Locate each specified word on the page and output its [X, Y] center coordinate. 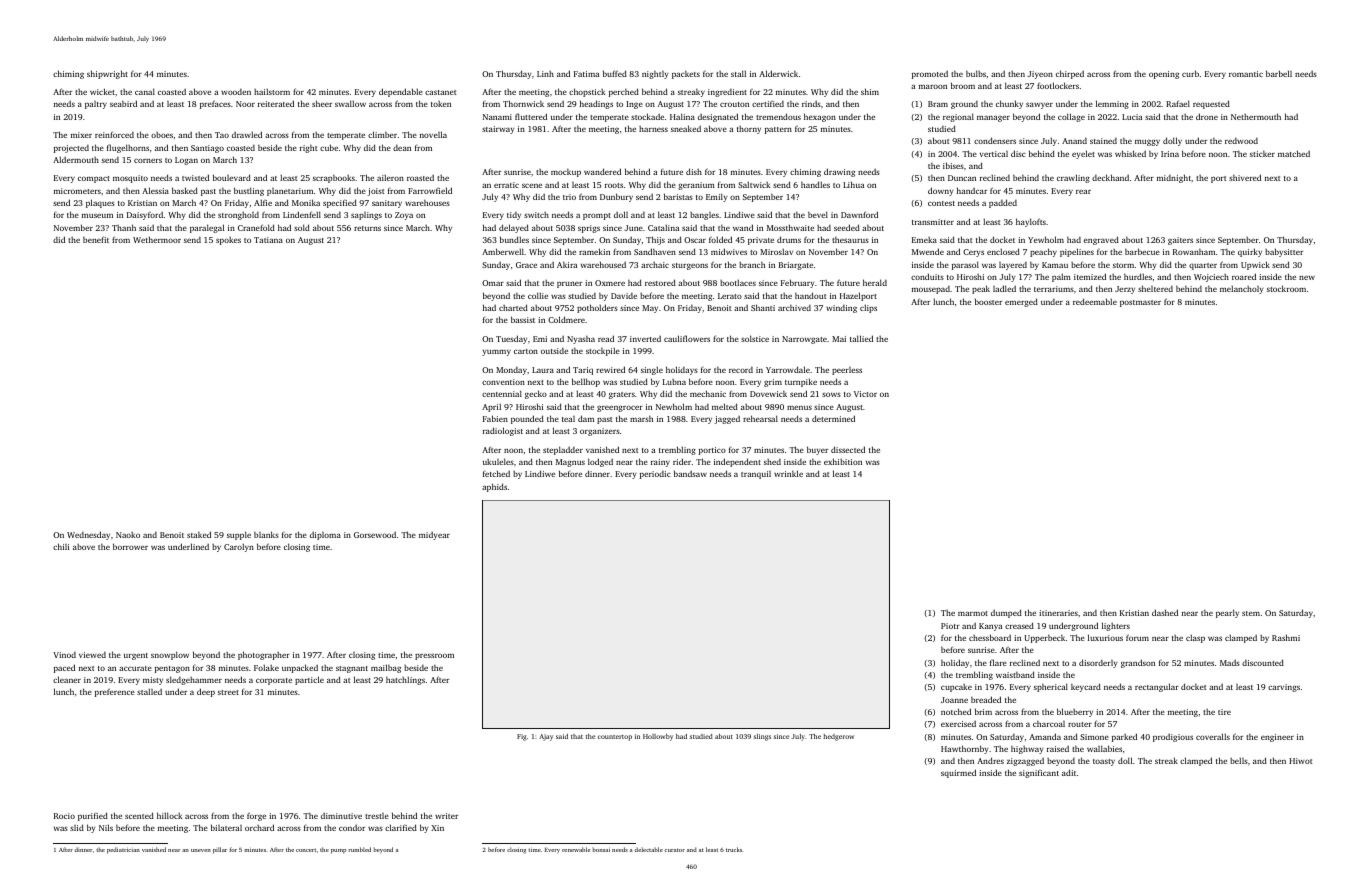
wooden [236, 92]
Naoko [128, 535]
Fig [522, 737]
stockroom [1286, 288]
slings [762, 737]
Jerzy [1125, 290]
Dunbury [616, 197]
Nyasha [581, 340]
